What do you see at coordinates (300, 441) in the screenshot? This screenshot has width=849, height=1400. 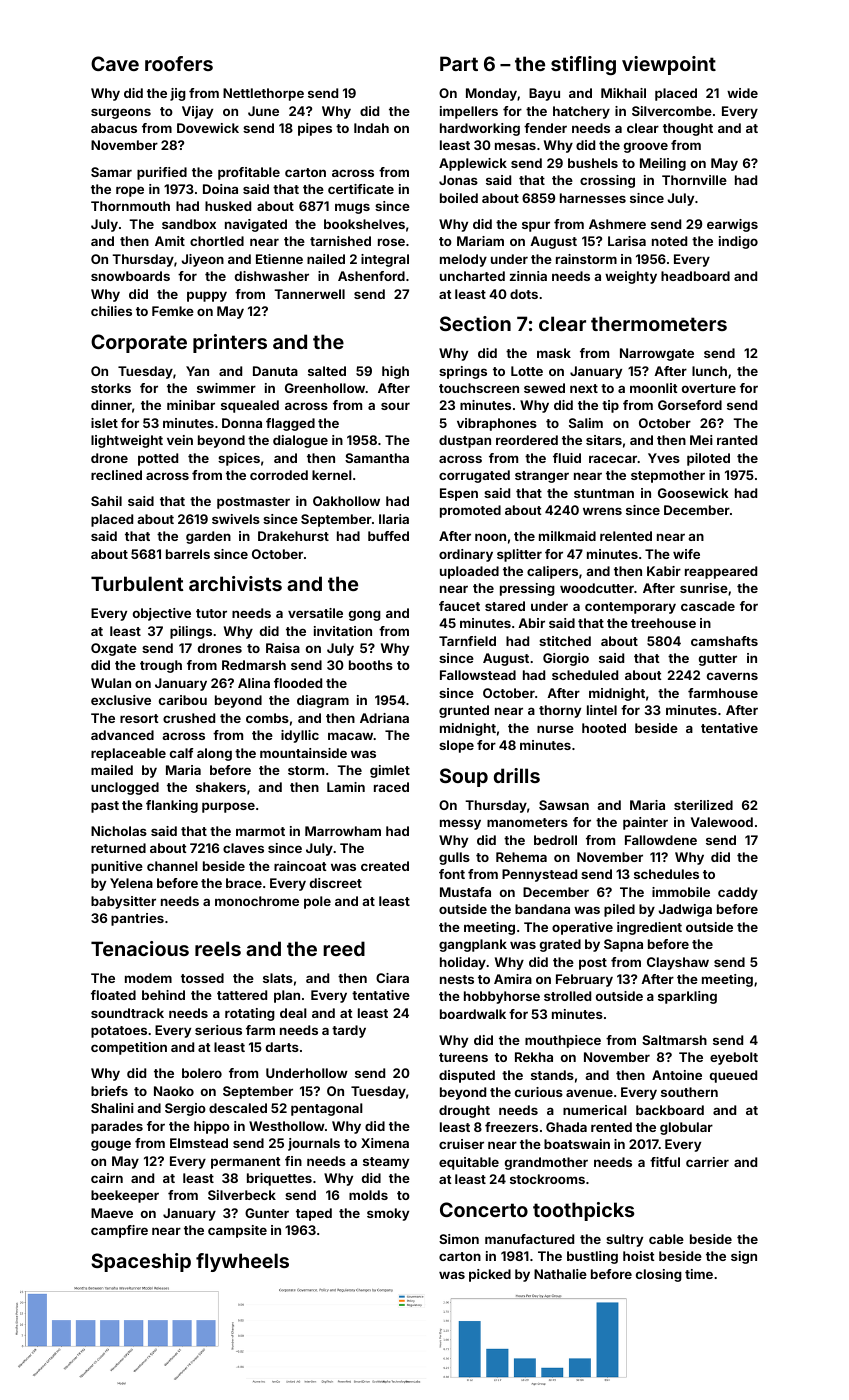 I see `dialogue` at bounding box center [300, 441].
